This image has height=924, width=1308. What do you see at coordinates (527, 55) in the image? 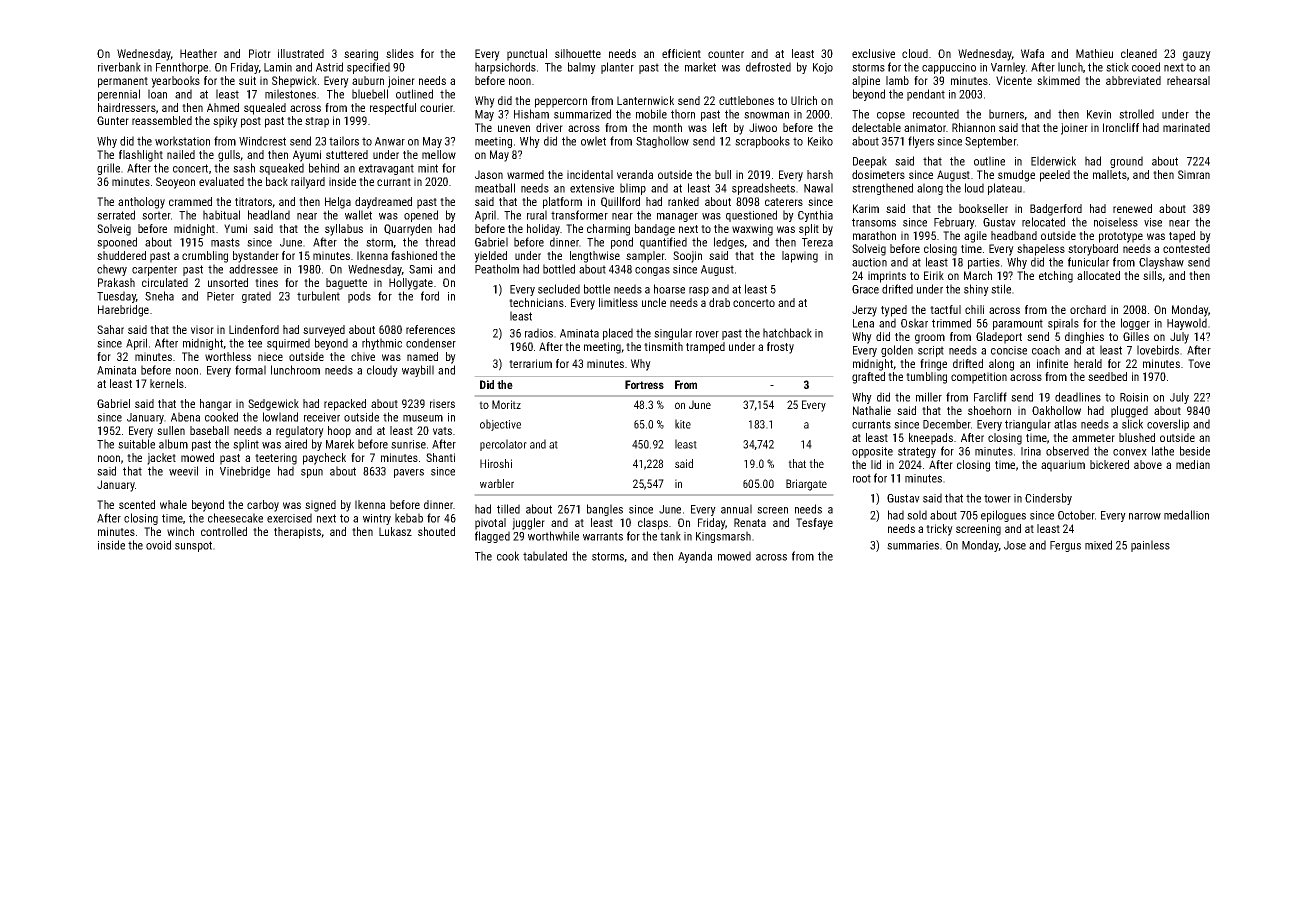
I see `punctual` at bounding box center [527, 55].
